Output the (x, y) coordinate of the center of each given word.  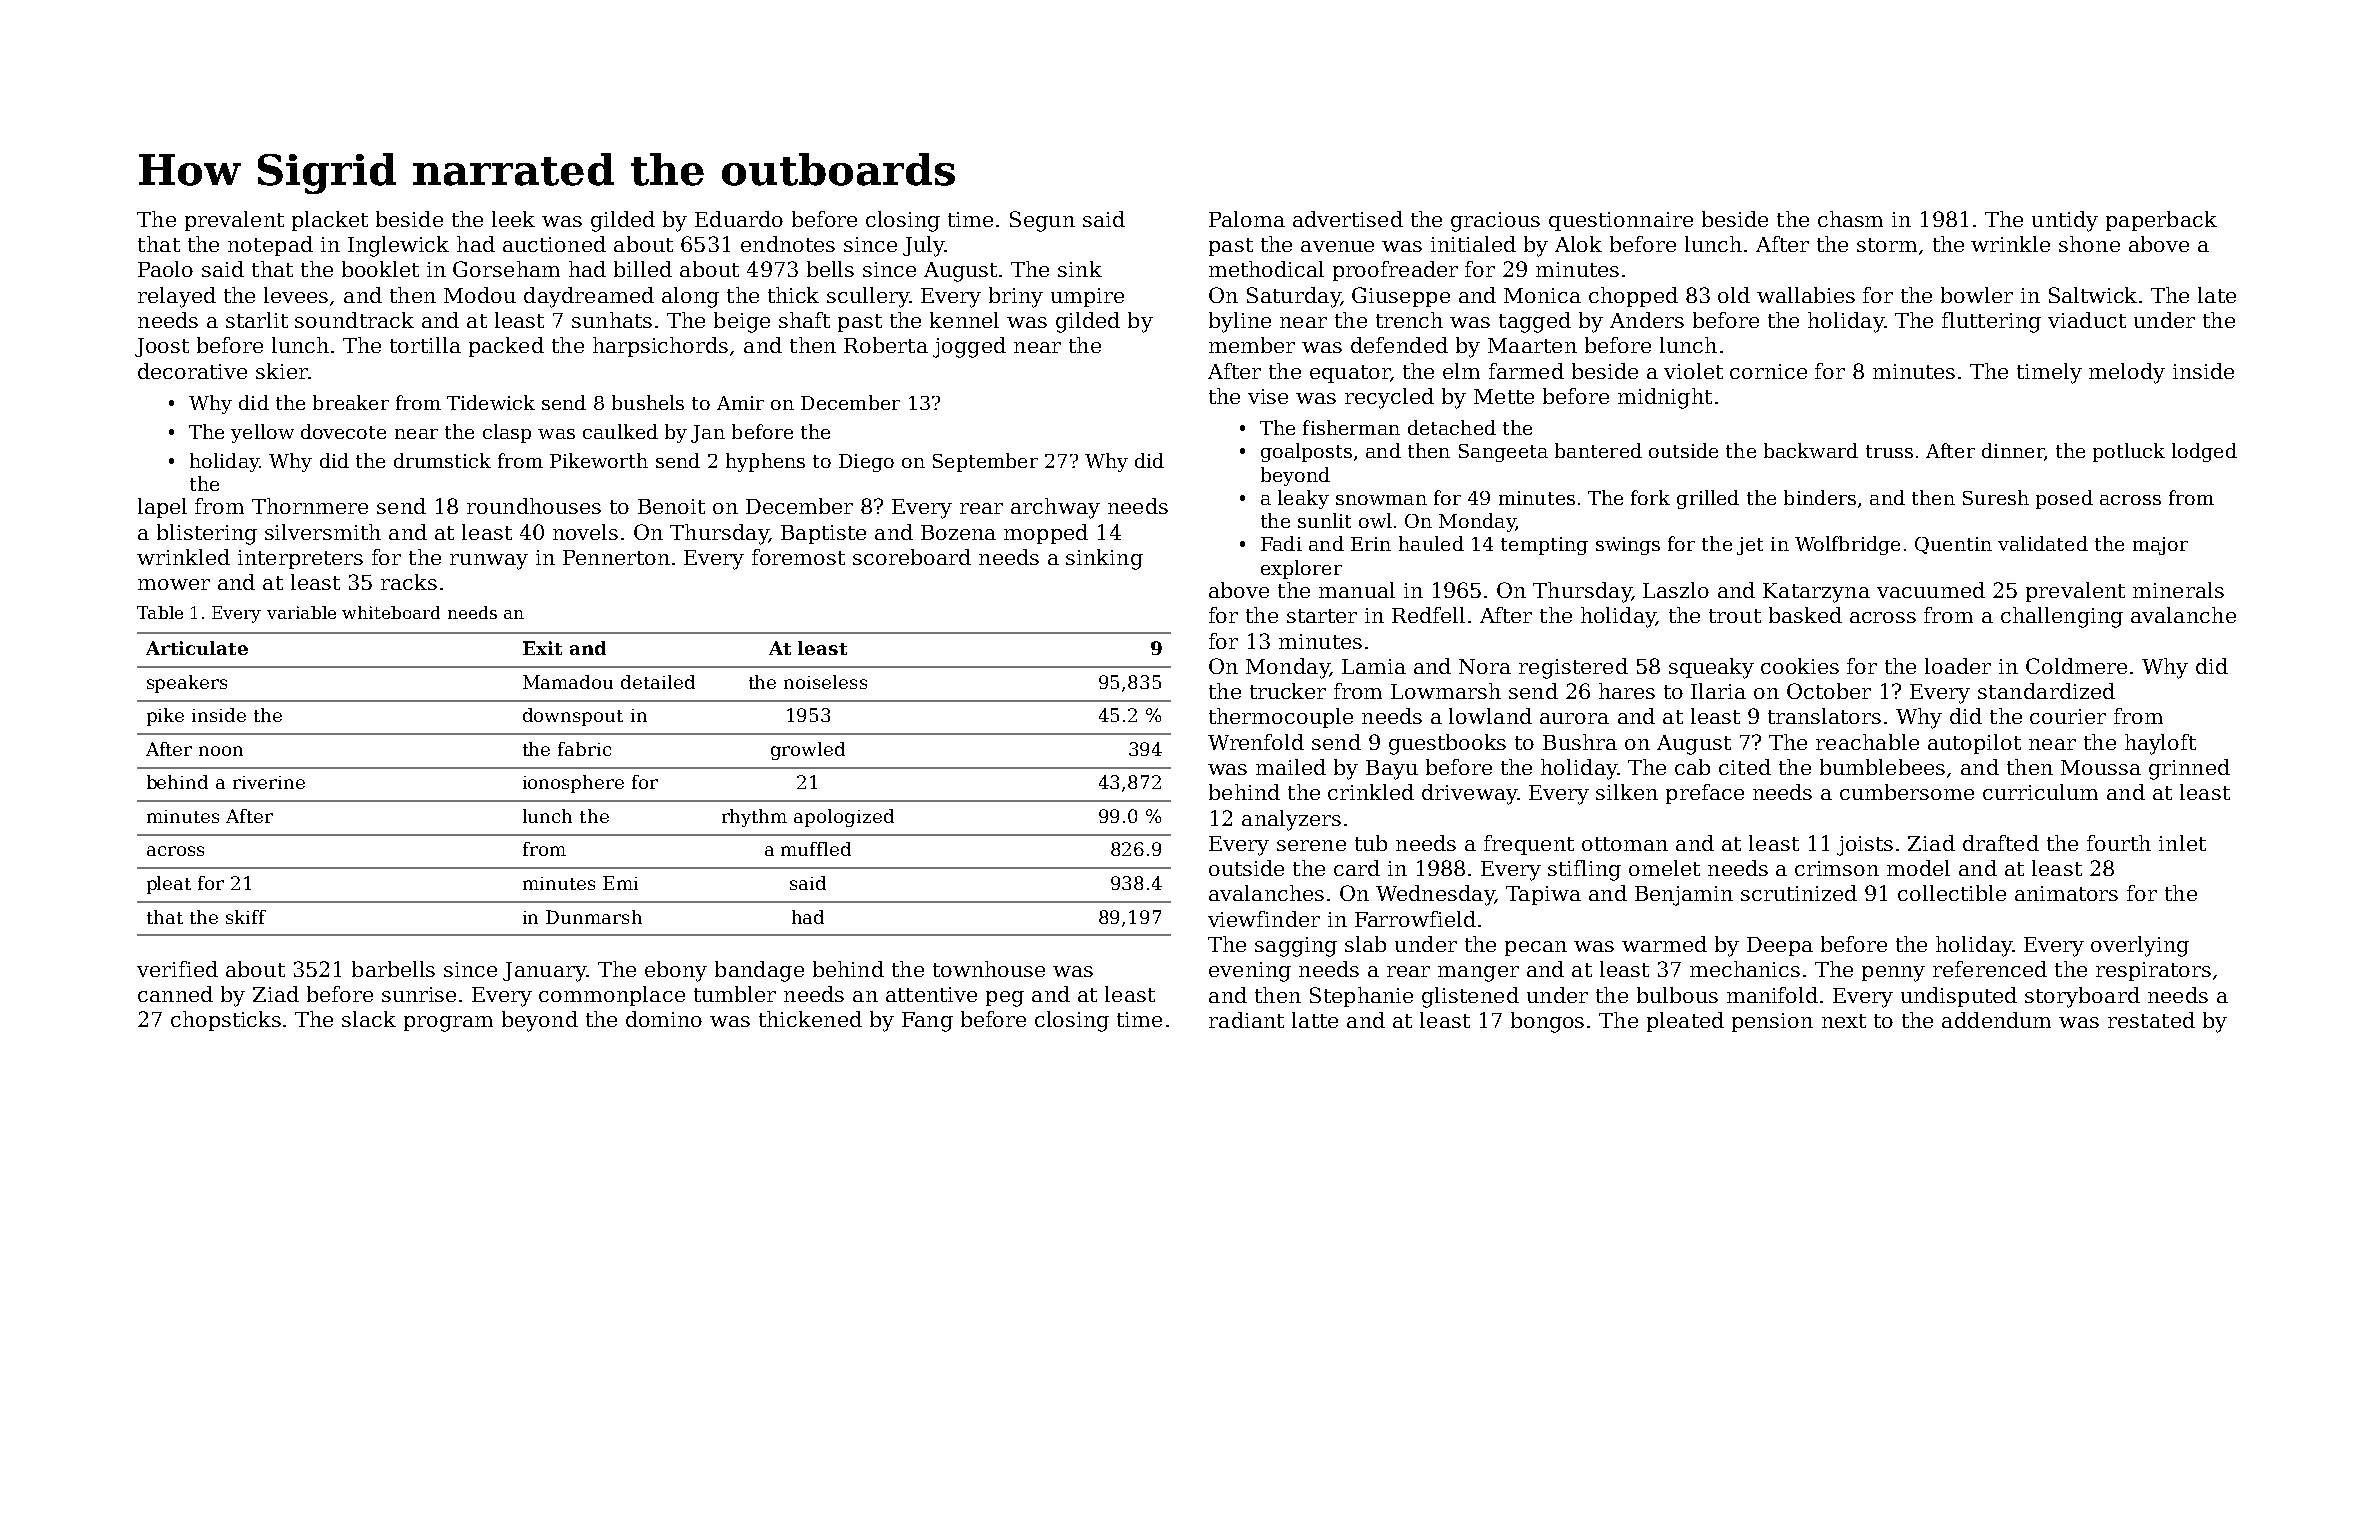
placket (330, 221)
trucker (1288, 691)
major (2160, 546)
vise (1268, 396)
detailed (658, 682)
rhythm (754, 818)
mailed (1291, 767)
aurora (1574, 718)
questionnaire (1621, 221)
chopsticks (226, 1021)
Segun (1042, 221)
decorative (192, 371)
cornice (1768, 371)
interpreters (300, 559)
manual (1357, 590)
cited (1745, 767)
